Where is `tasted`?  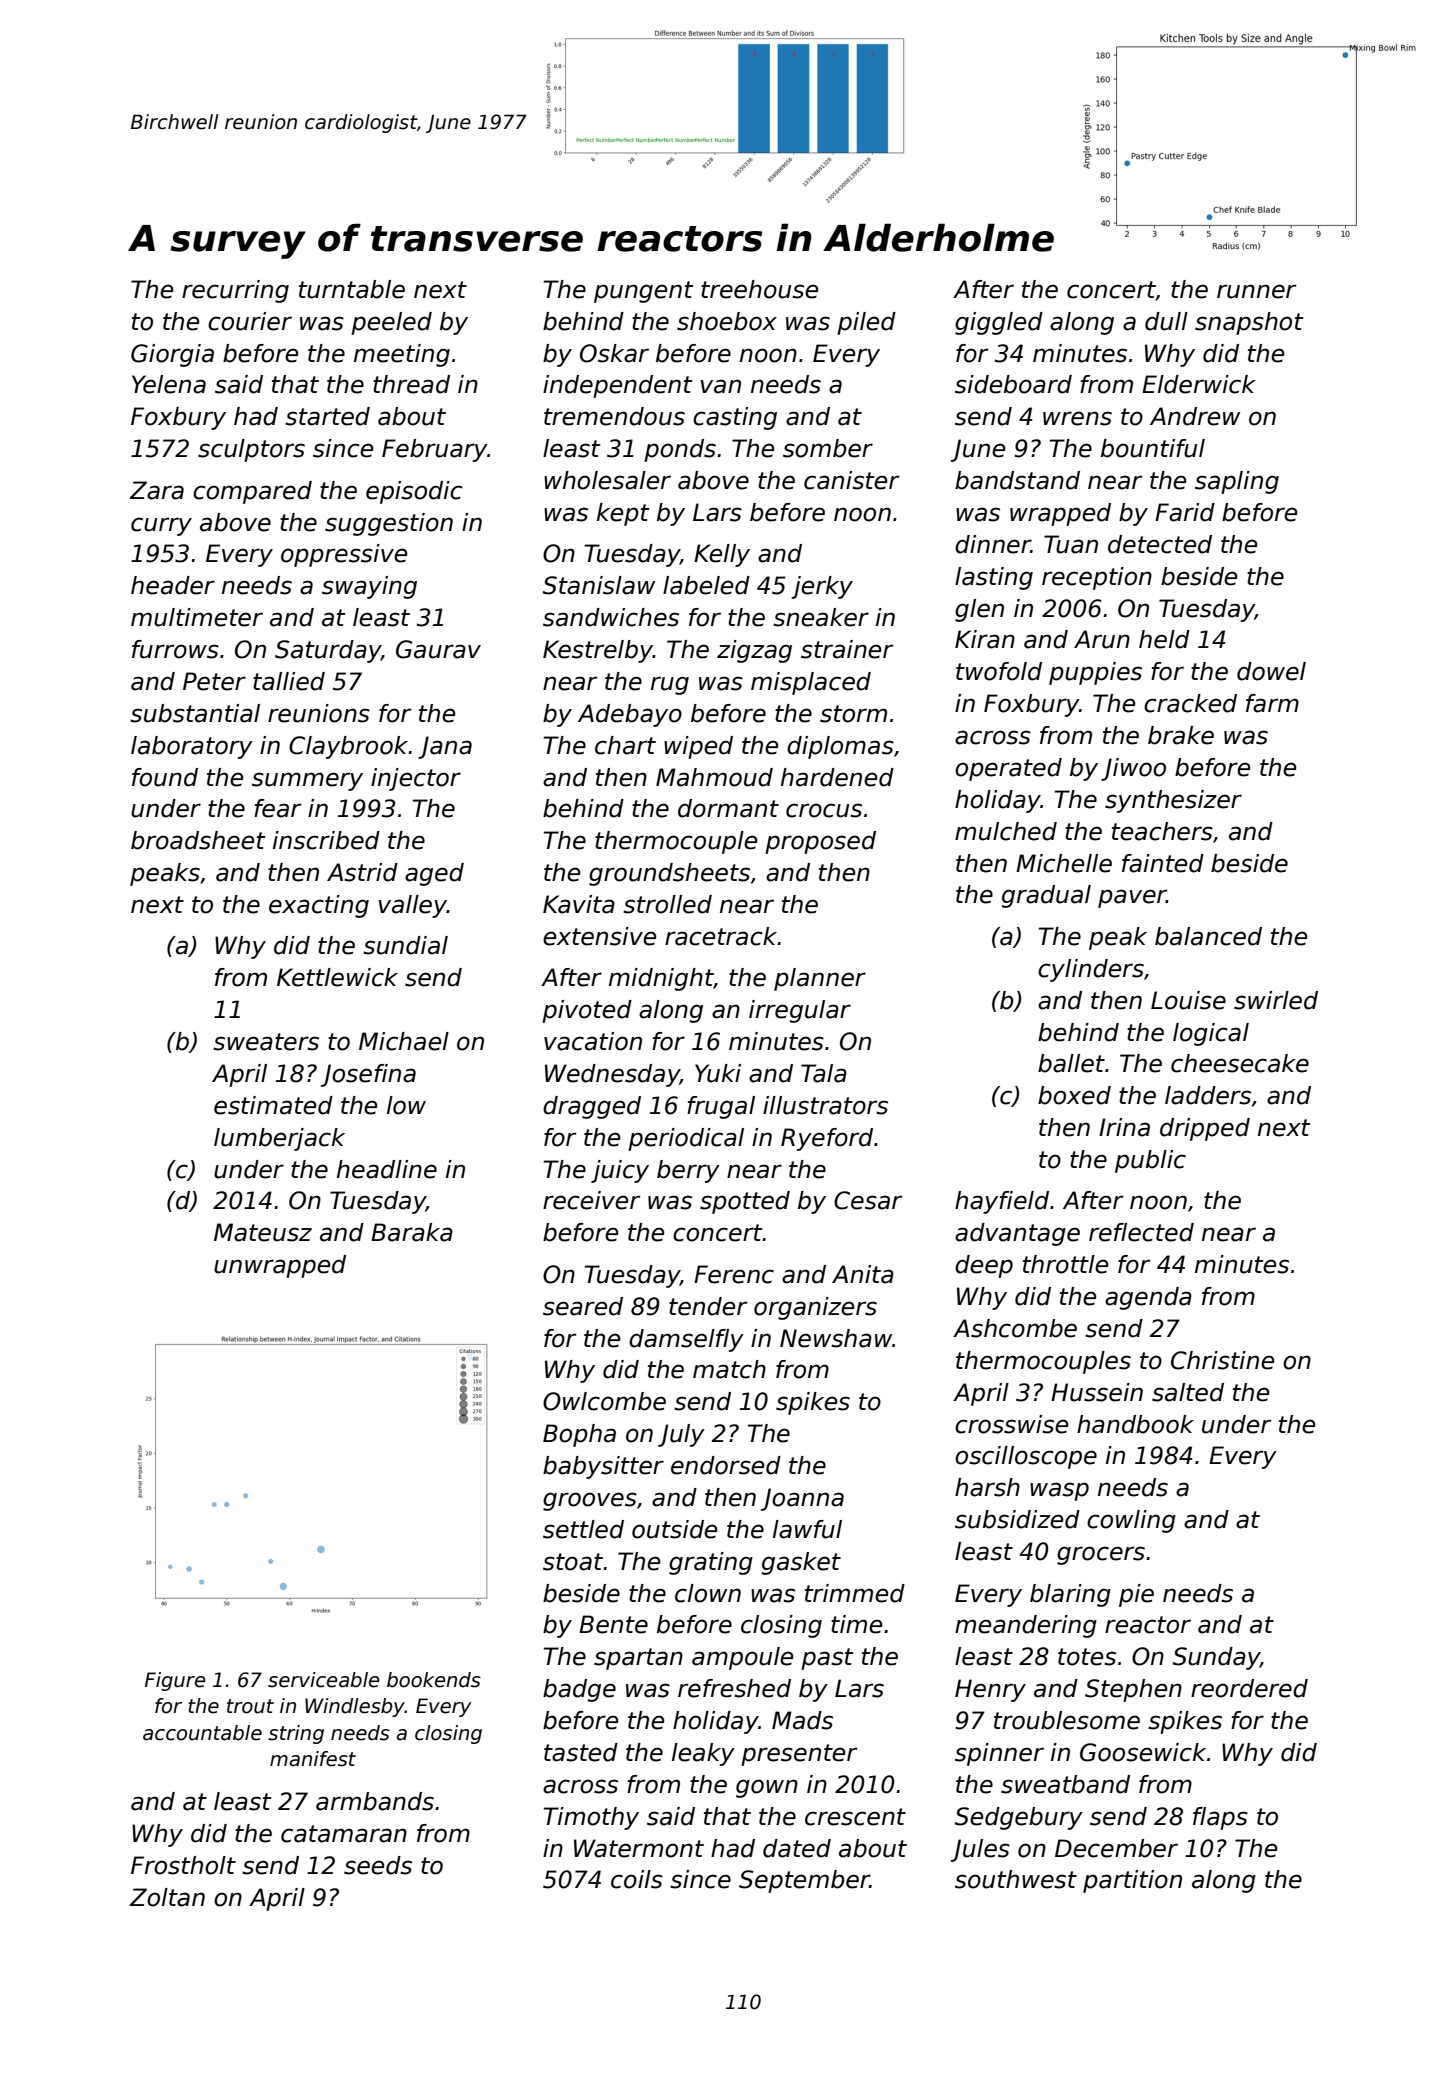 tasted is located at coordinates (581, 1752).
